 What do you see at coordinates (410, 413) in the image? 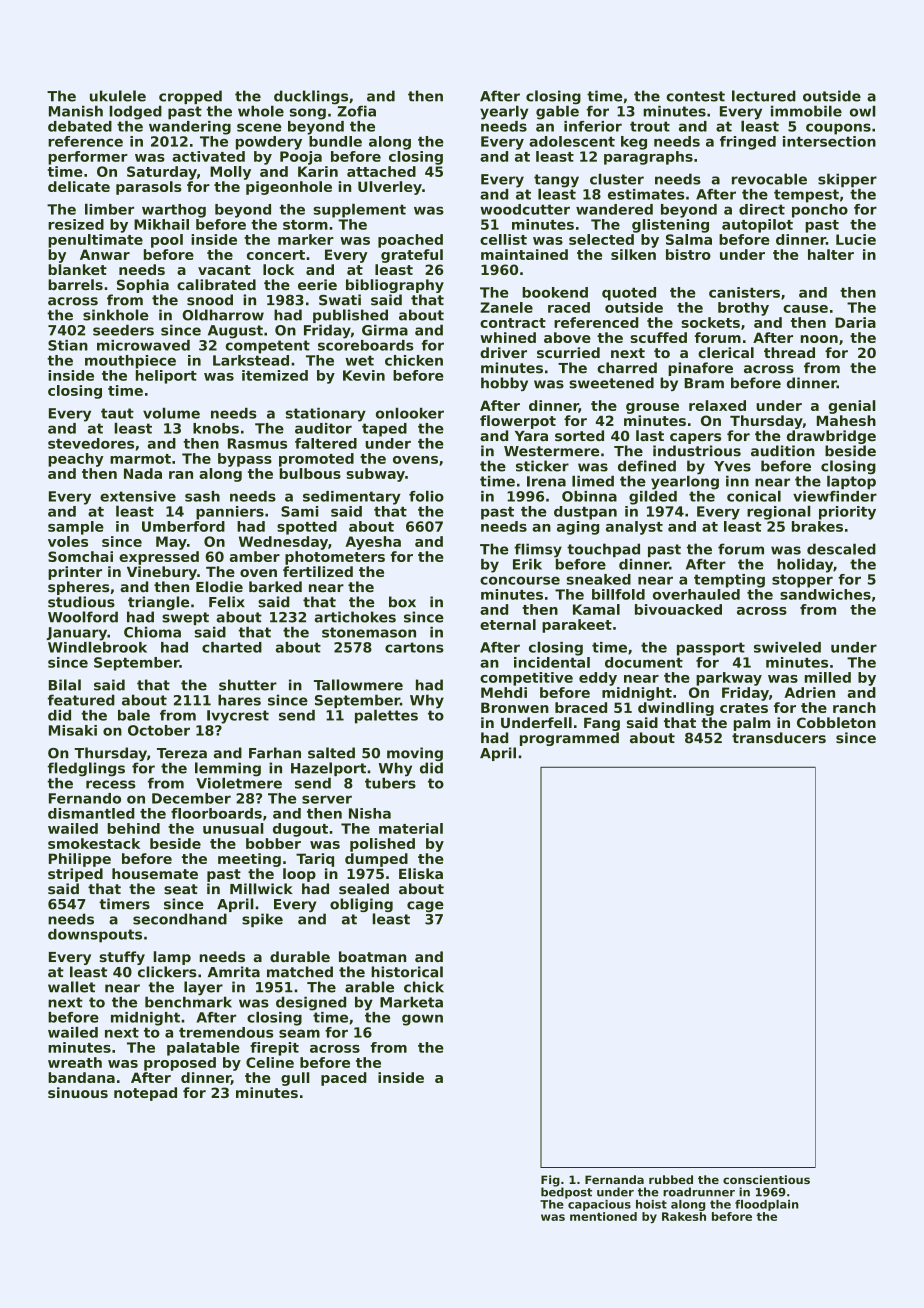
I see `onlooker` at bounding box center [410, 413].
